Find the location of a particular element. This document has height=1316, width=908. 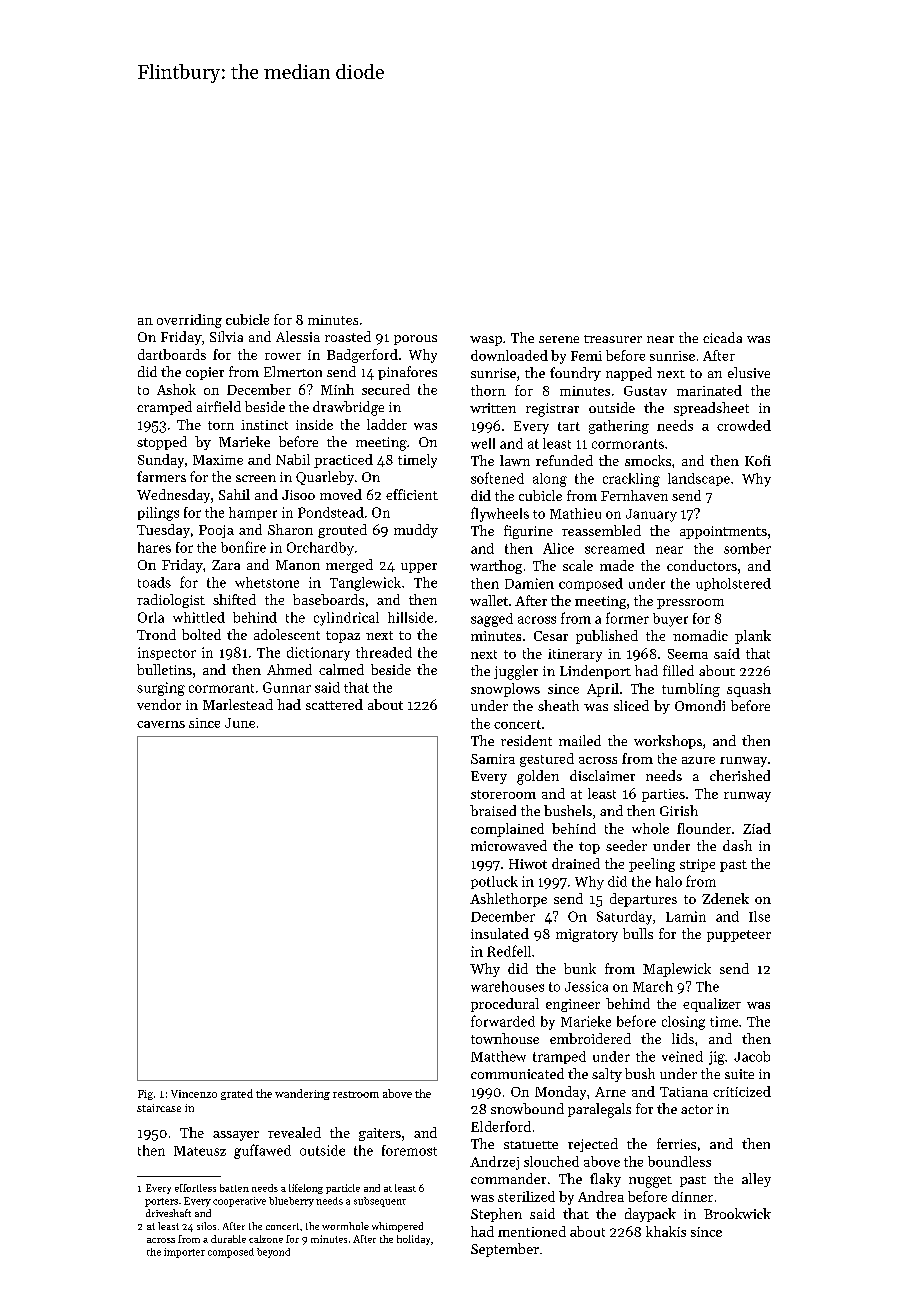

khakis is located at coordinates (666, 1231).
